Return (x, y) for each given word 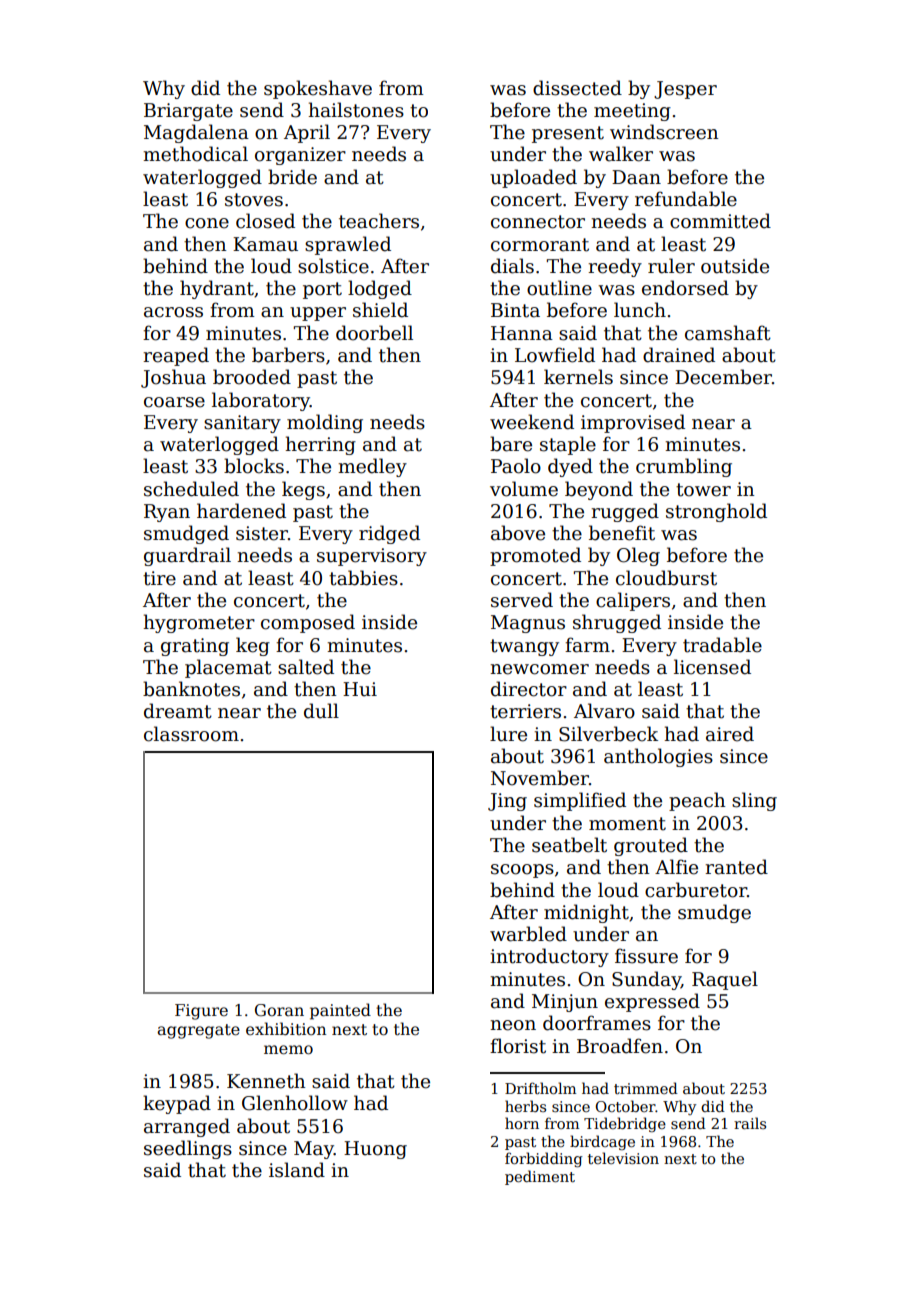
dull (321, 711)
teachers (379, 221)
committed (720, 221)
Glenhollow (295, 1103)
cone (207, 223)
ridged (389, 534)
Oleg (638, 556)
